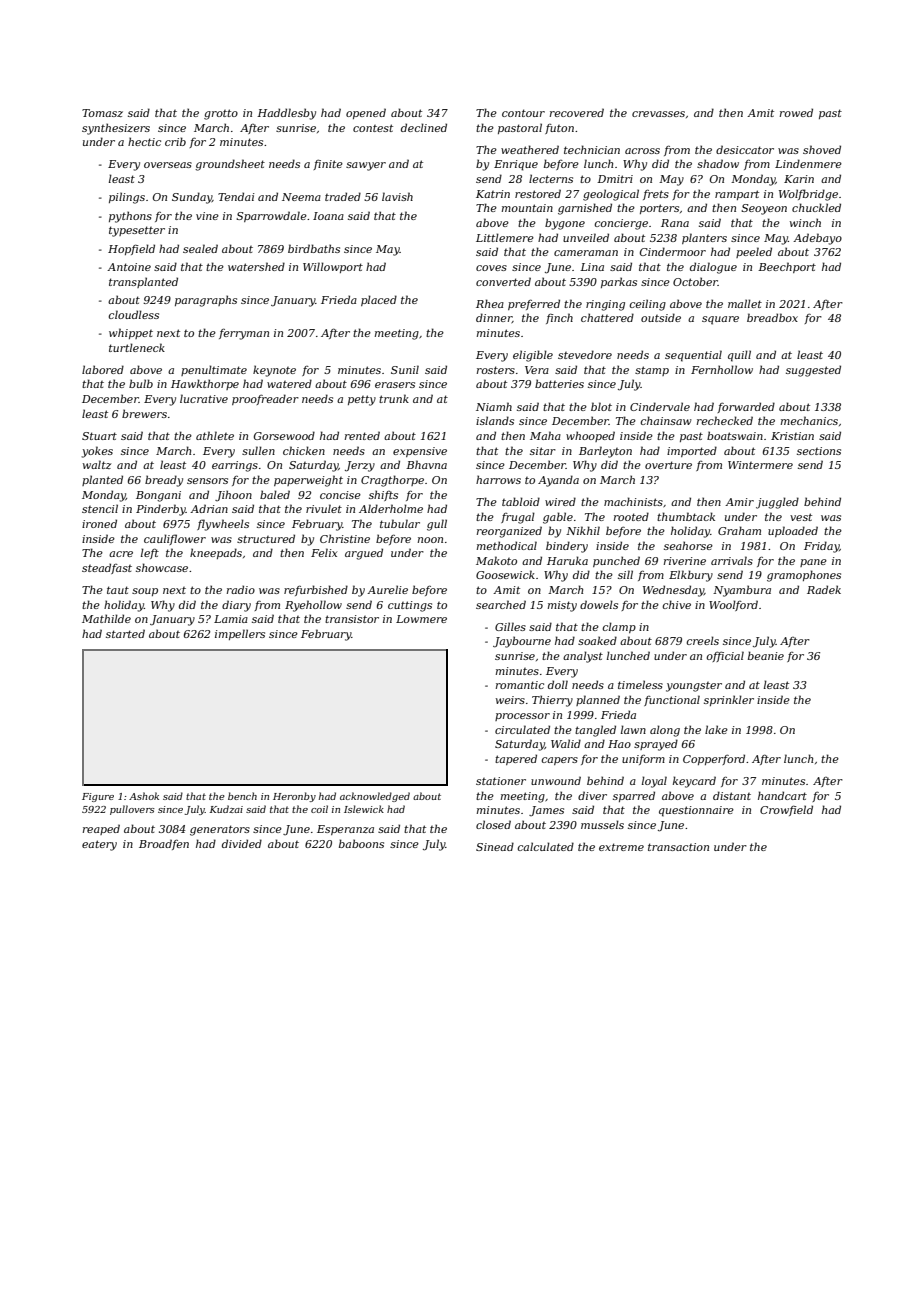 This image has height=1308, width=924. What do you see at coordinates (583, 657) in the image?
I see `analyst` at bounding box center [583, 657].
